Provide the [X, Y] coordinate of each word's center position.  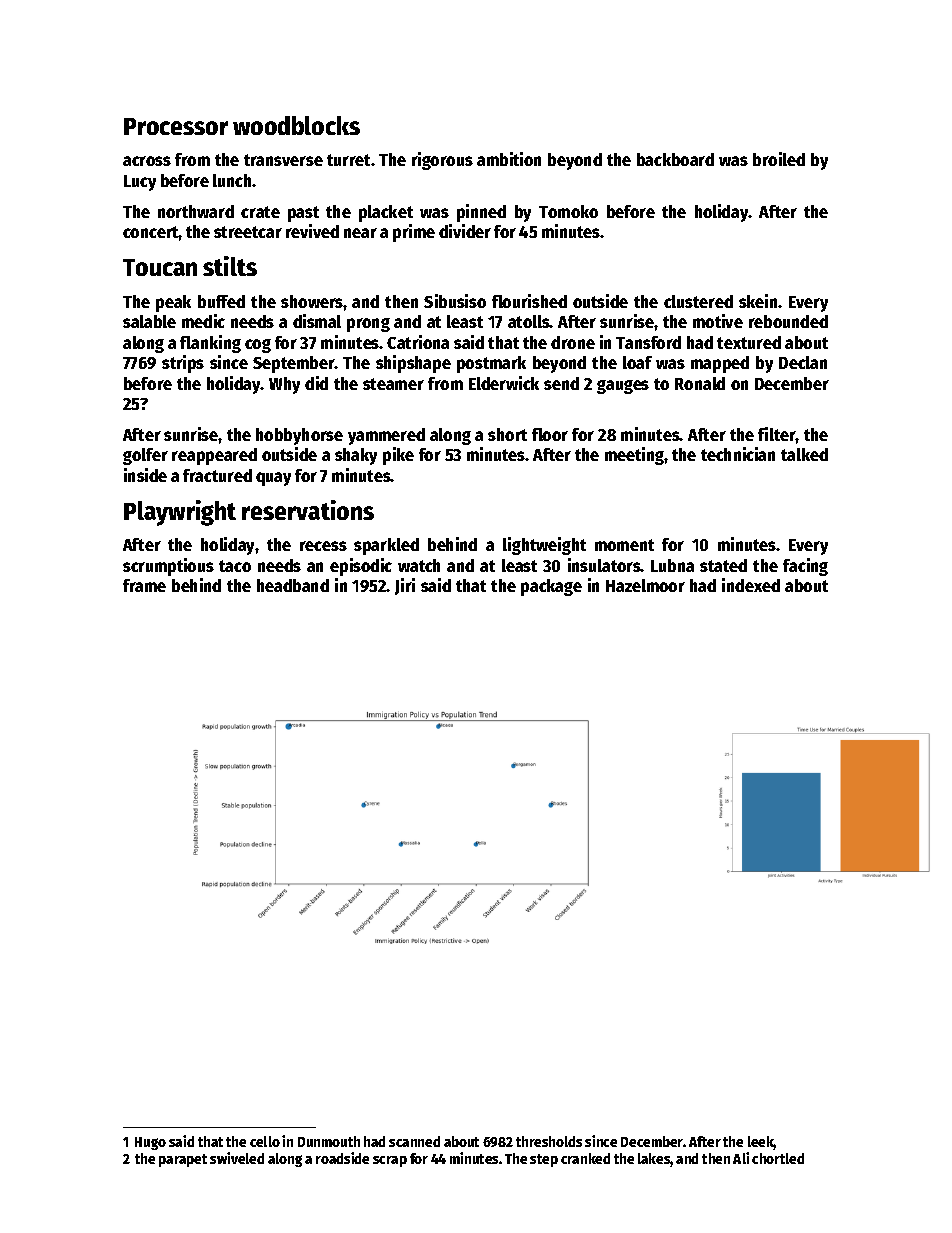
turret [348, 160]
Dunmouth [329, 1141]
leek [761, 1143]
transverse [283, 160]
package [551, 587]
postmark [491, 364]
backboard [675, 159]
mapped [720, 364]
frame [144, 585]
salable [149, 321]
